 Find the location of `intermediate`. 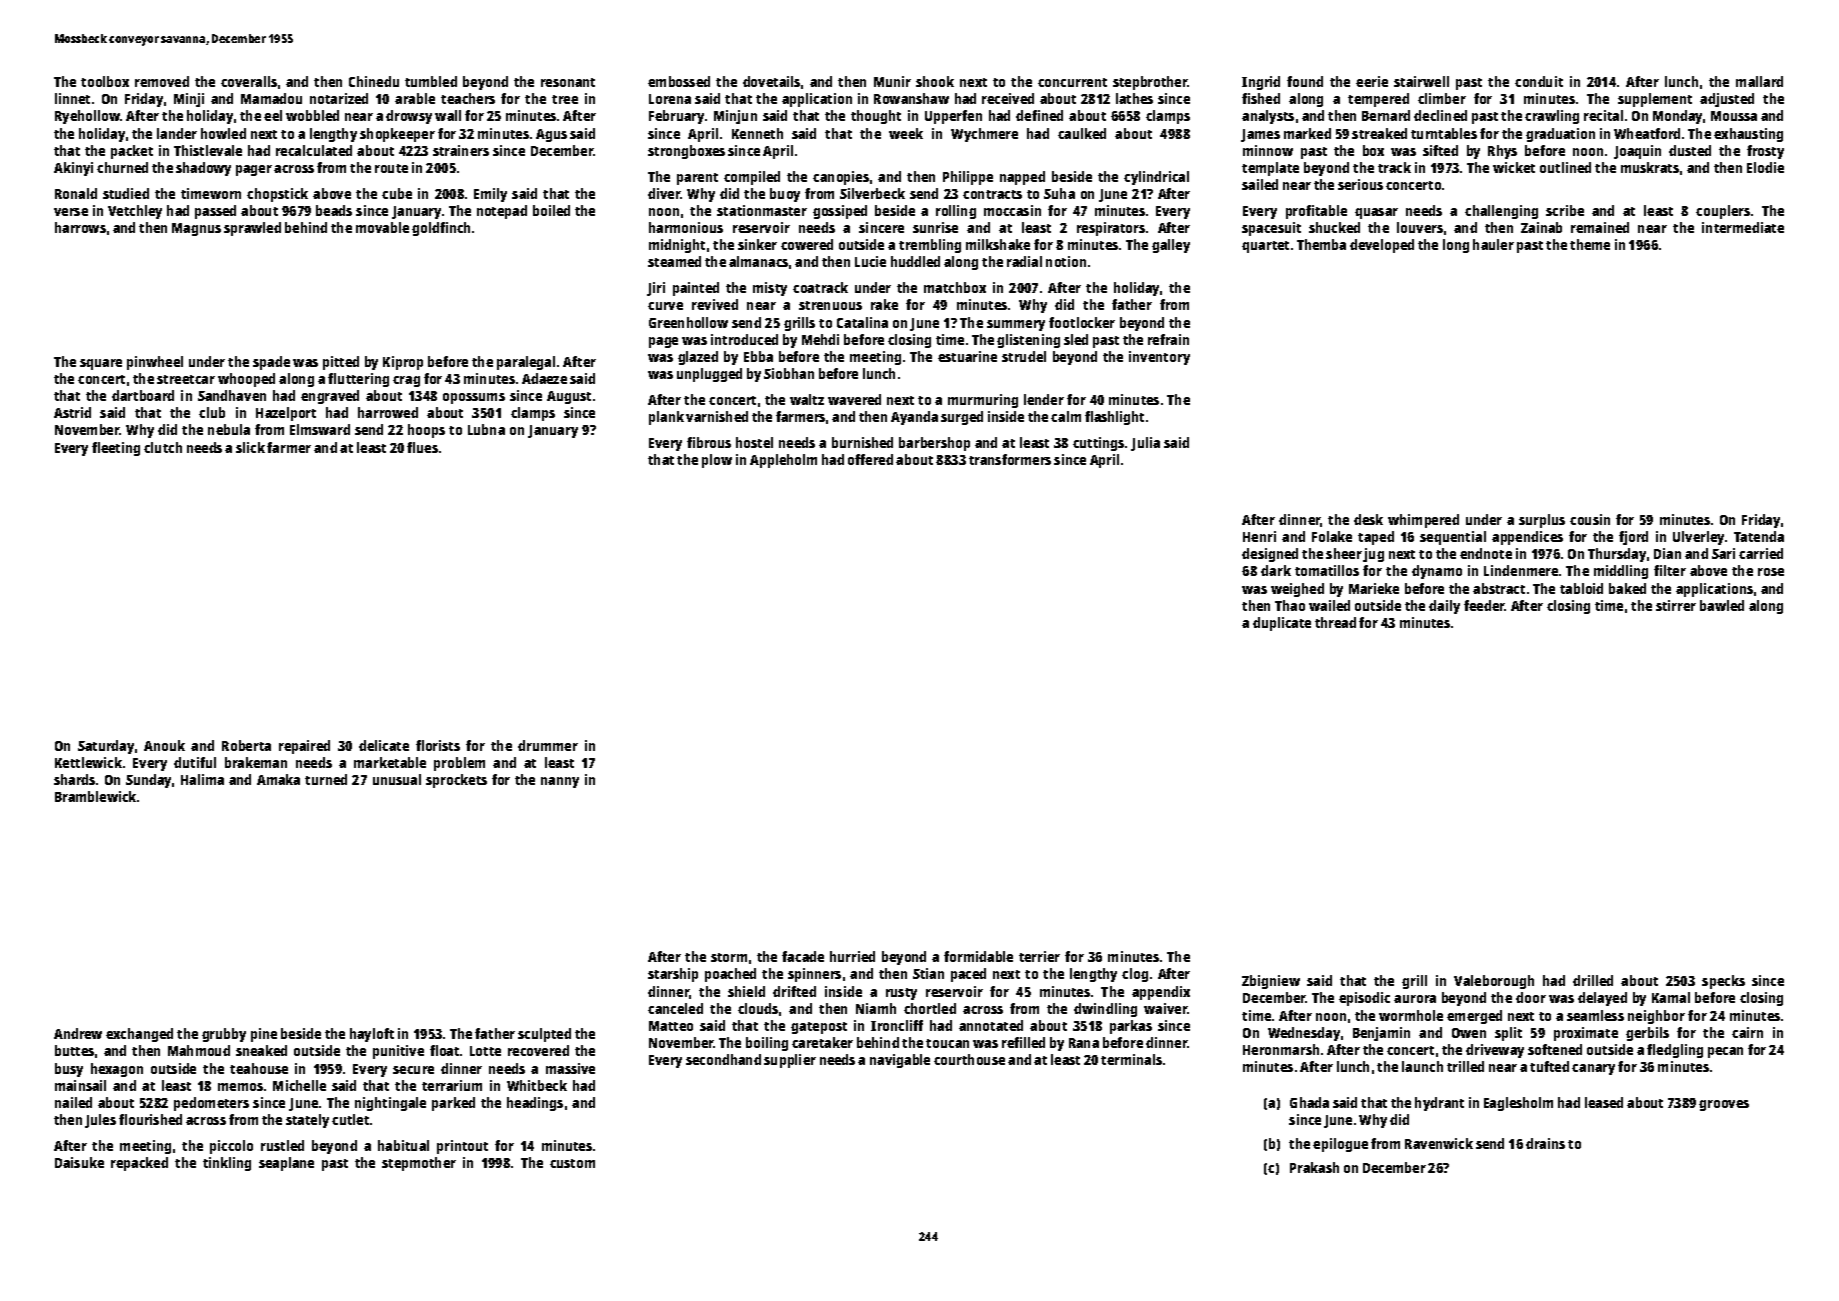

intermediate is located at coordinates (1743, 227).
